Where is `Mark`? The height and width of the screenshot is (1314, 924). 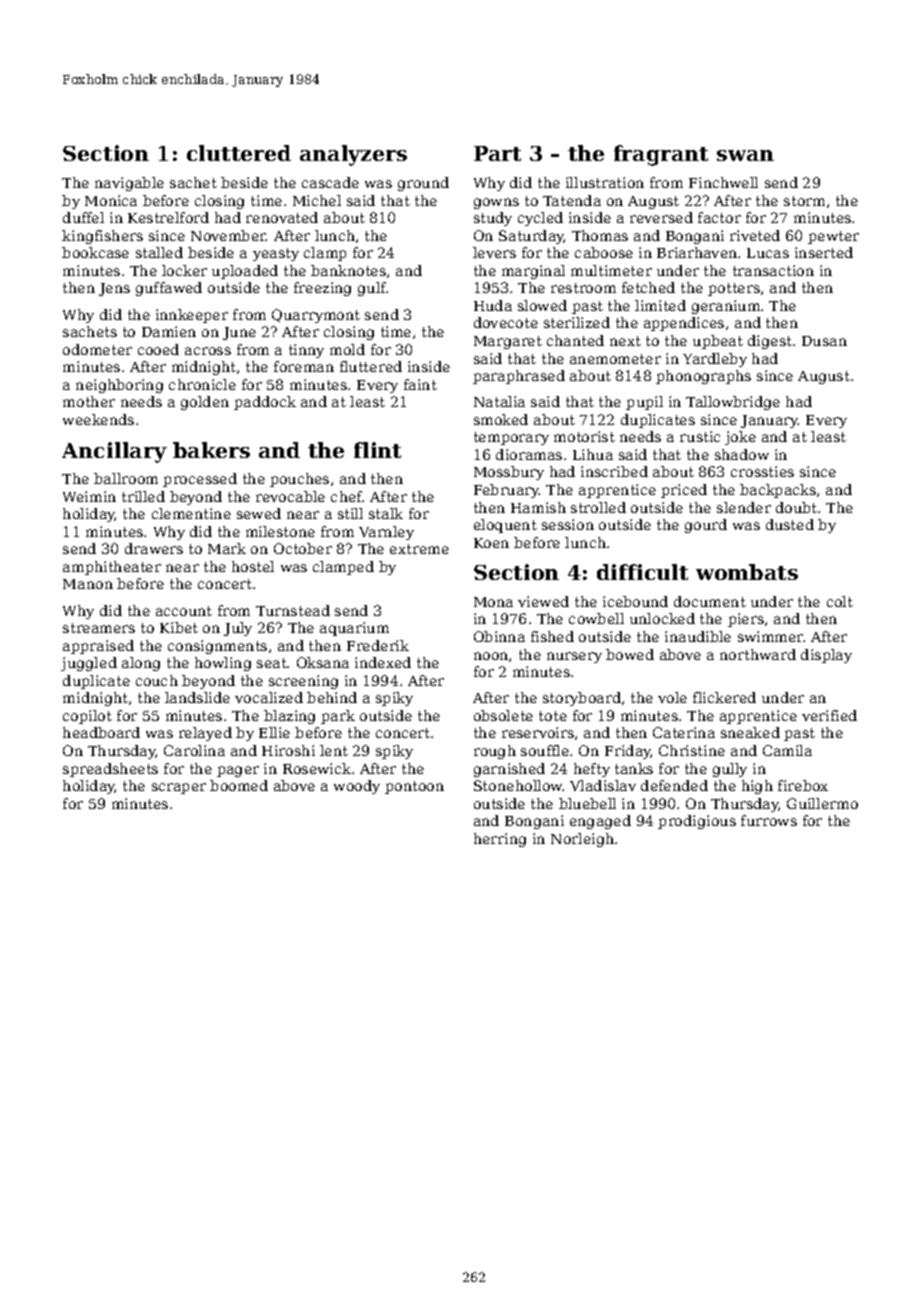 Mark is located at coordinates (227, 548).
